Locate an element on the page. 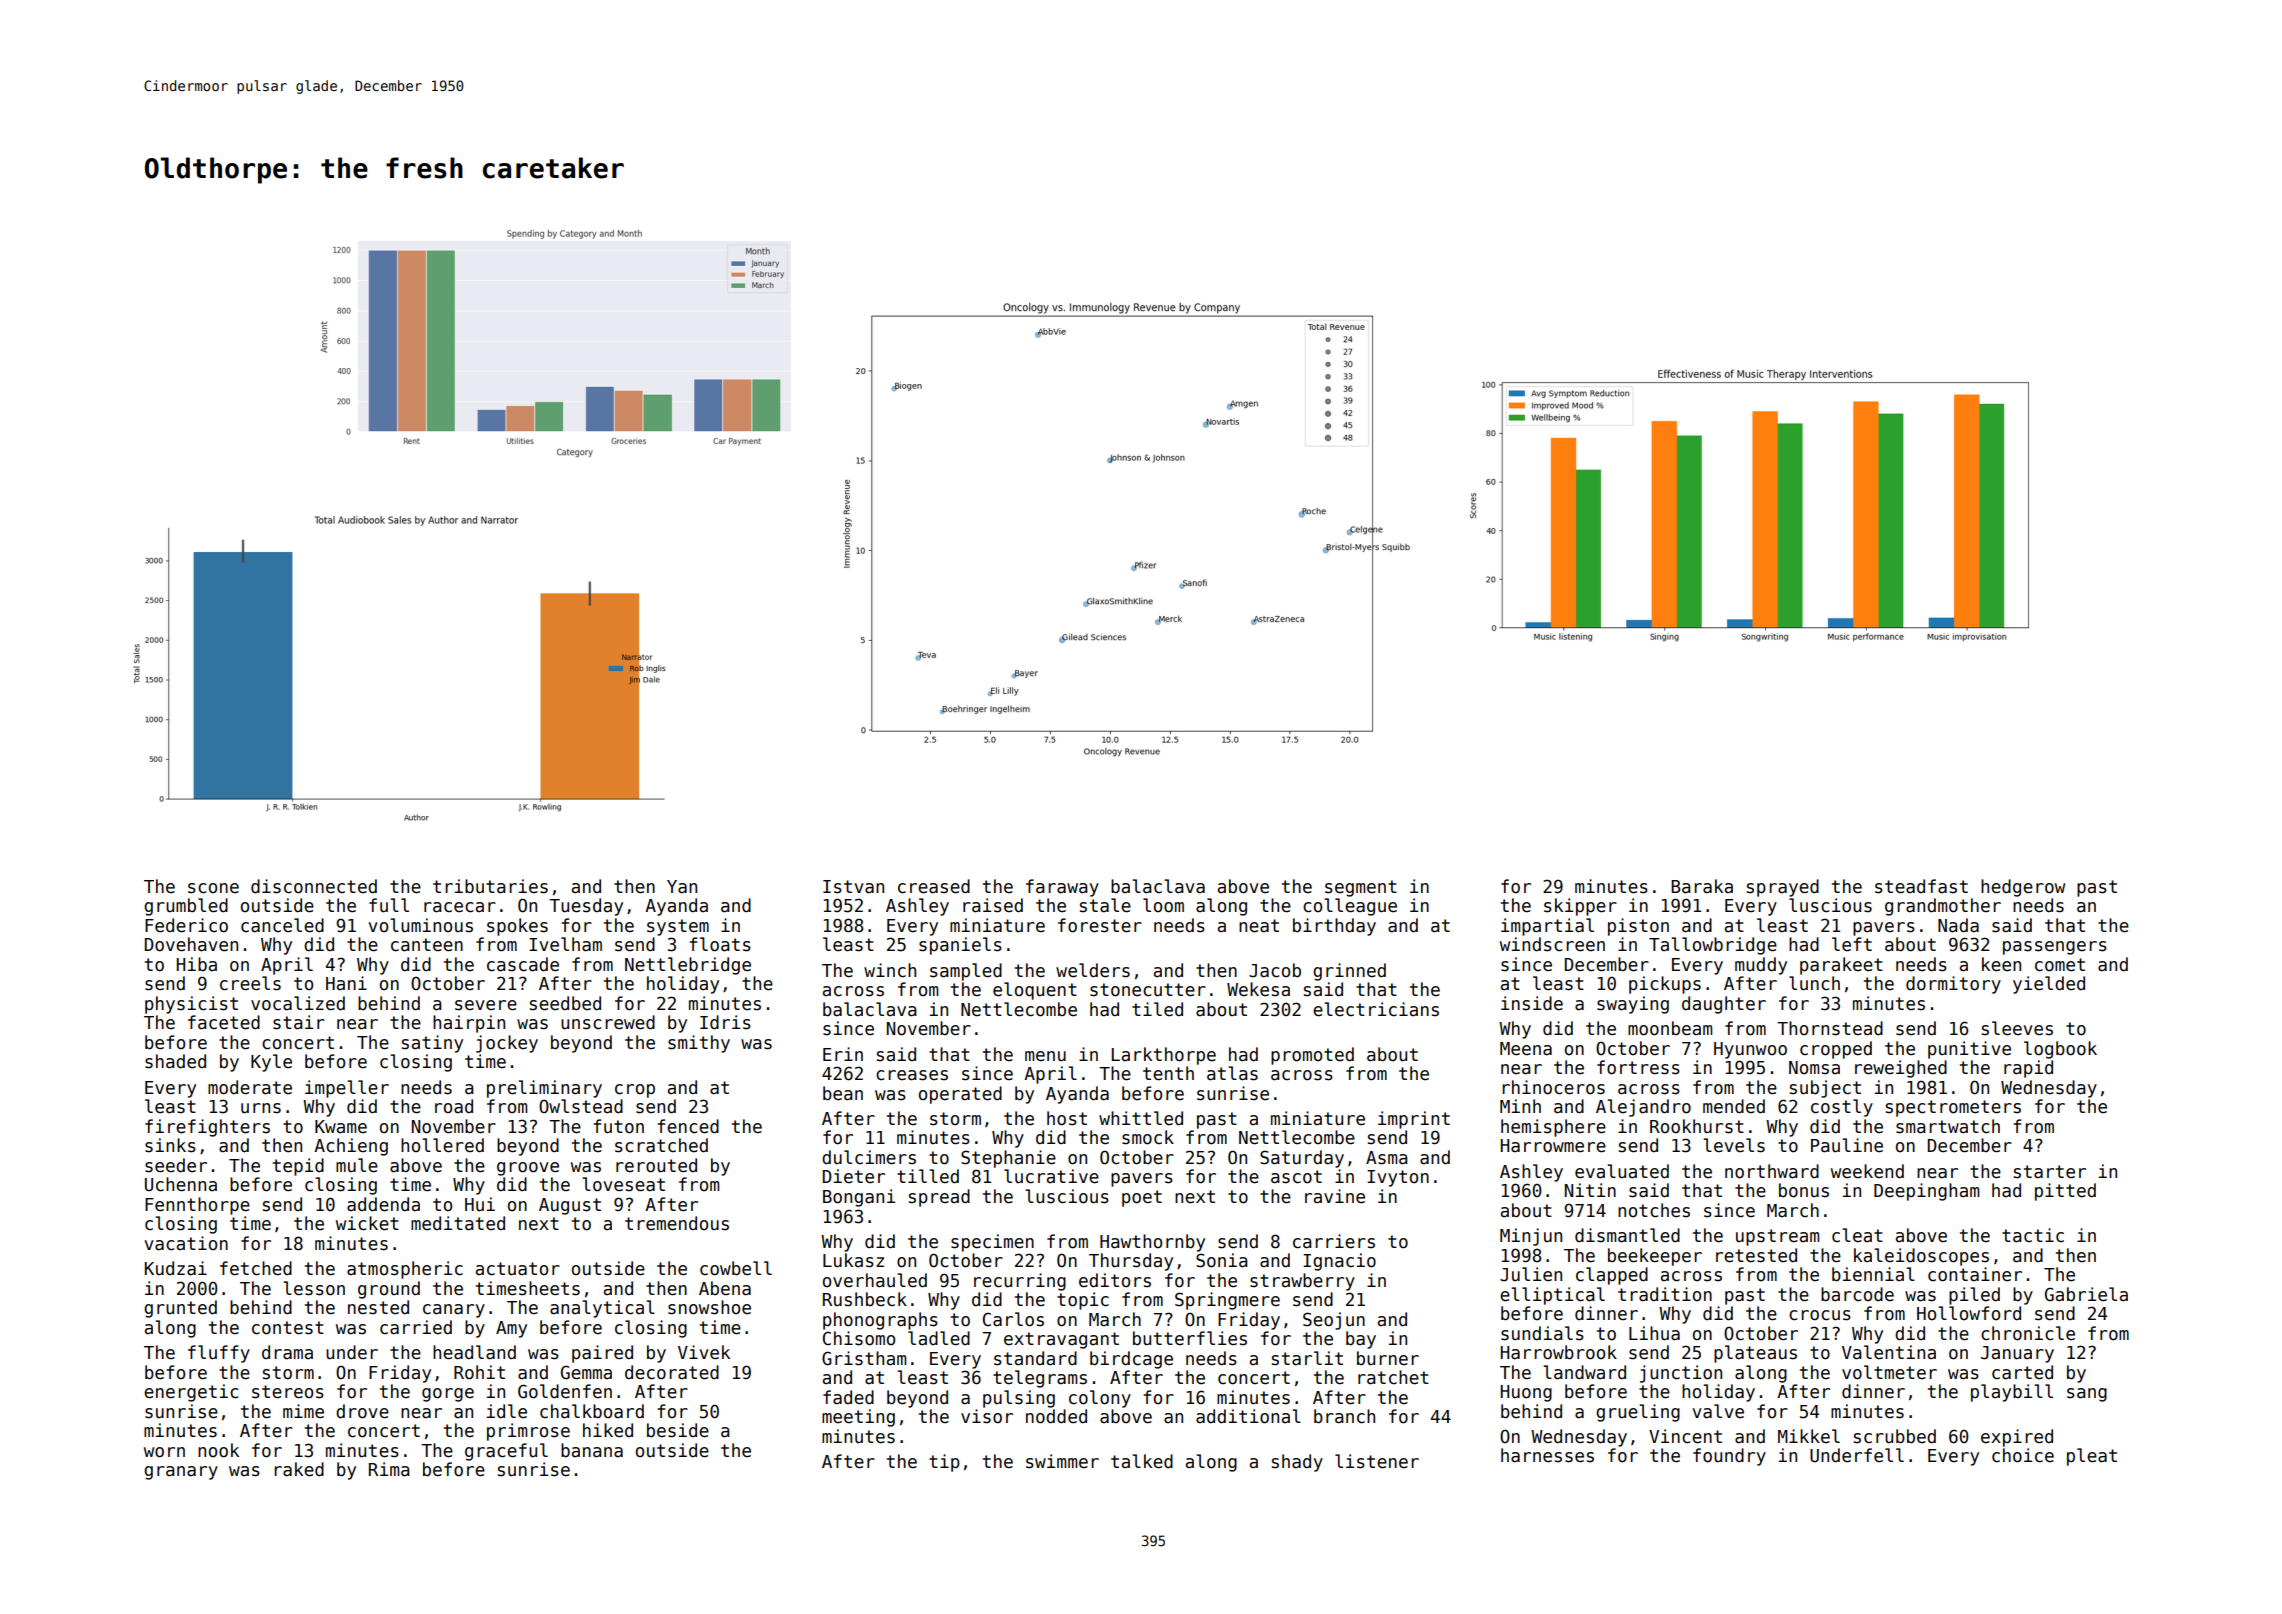  passengers is located at coordinates (2055, 948).
